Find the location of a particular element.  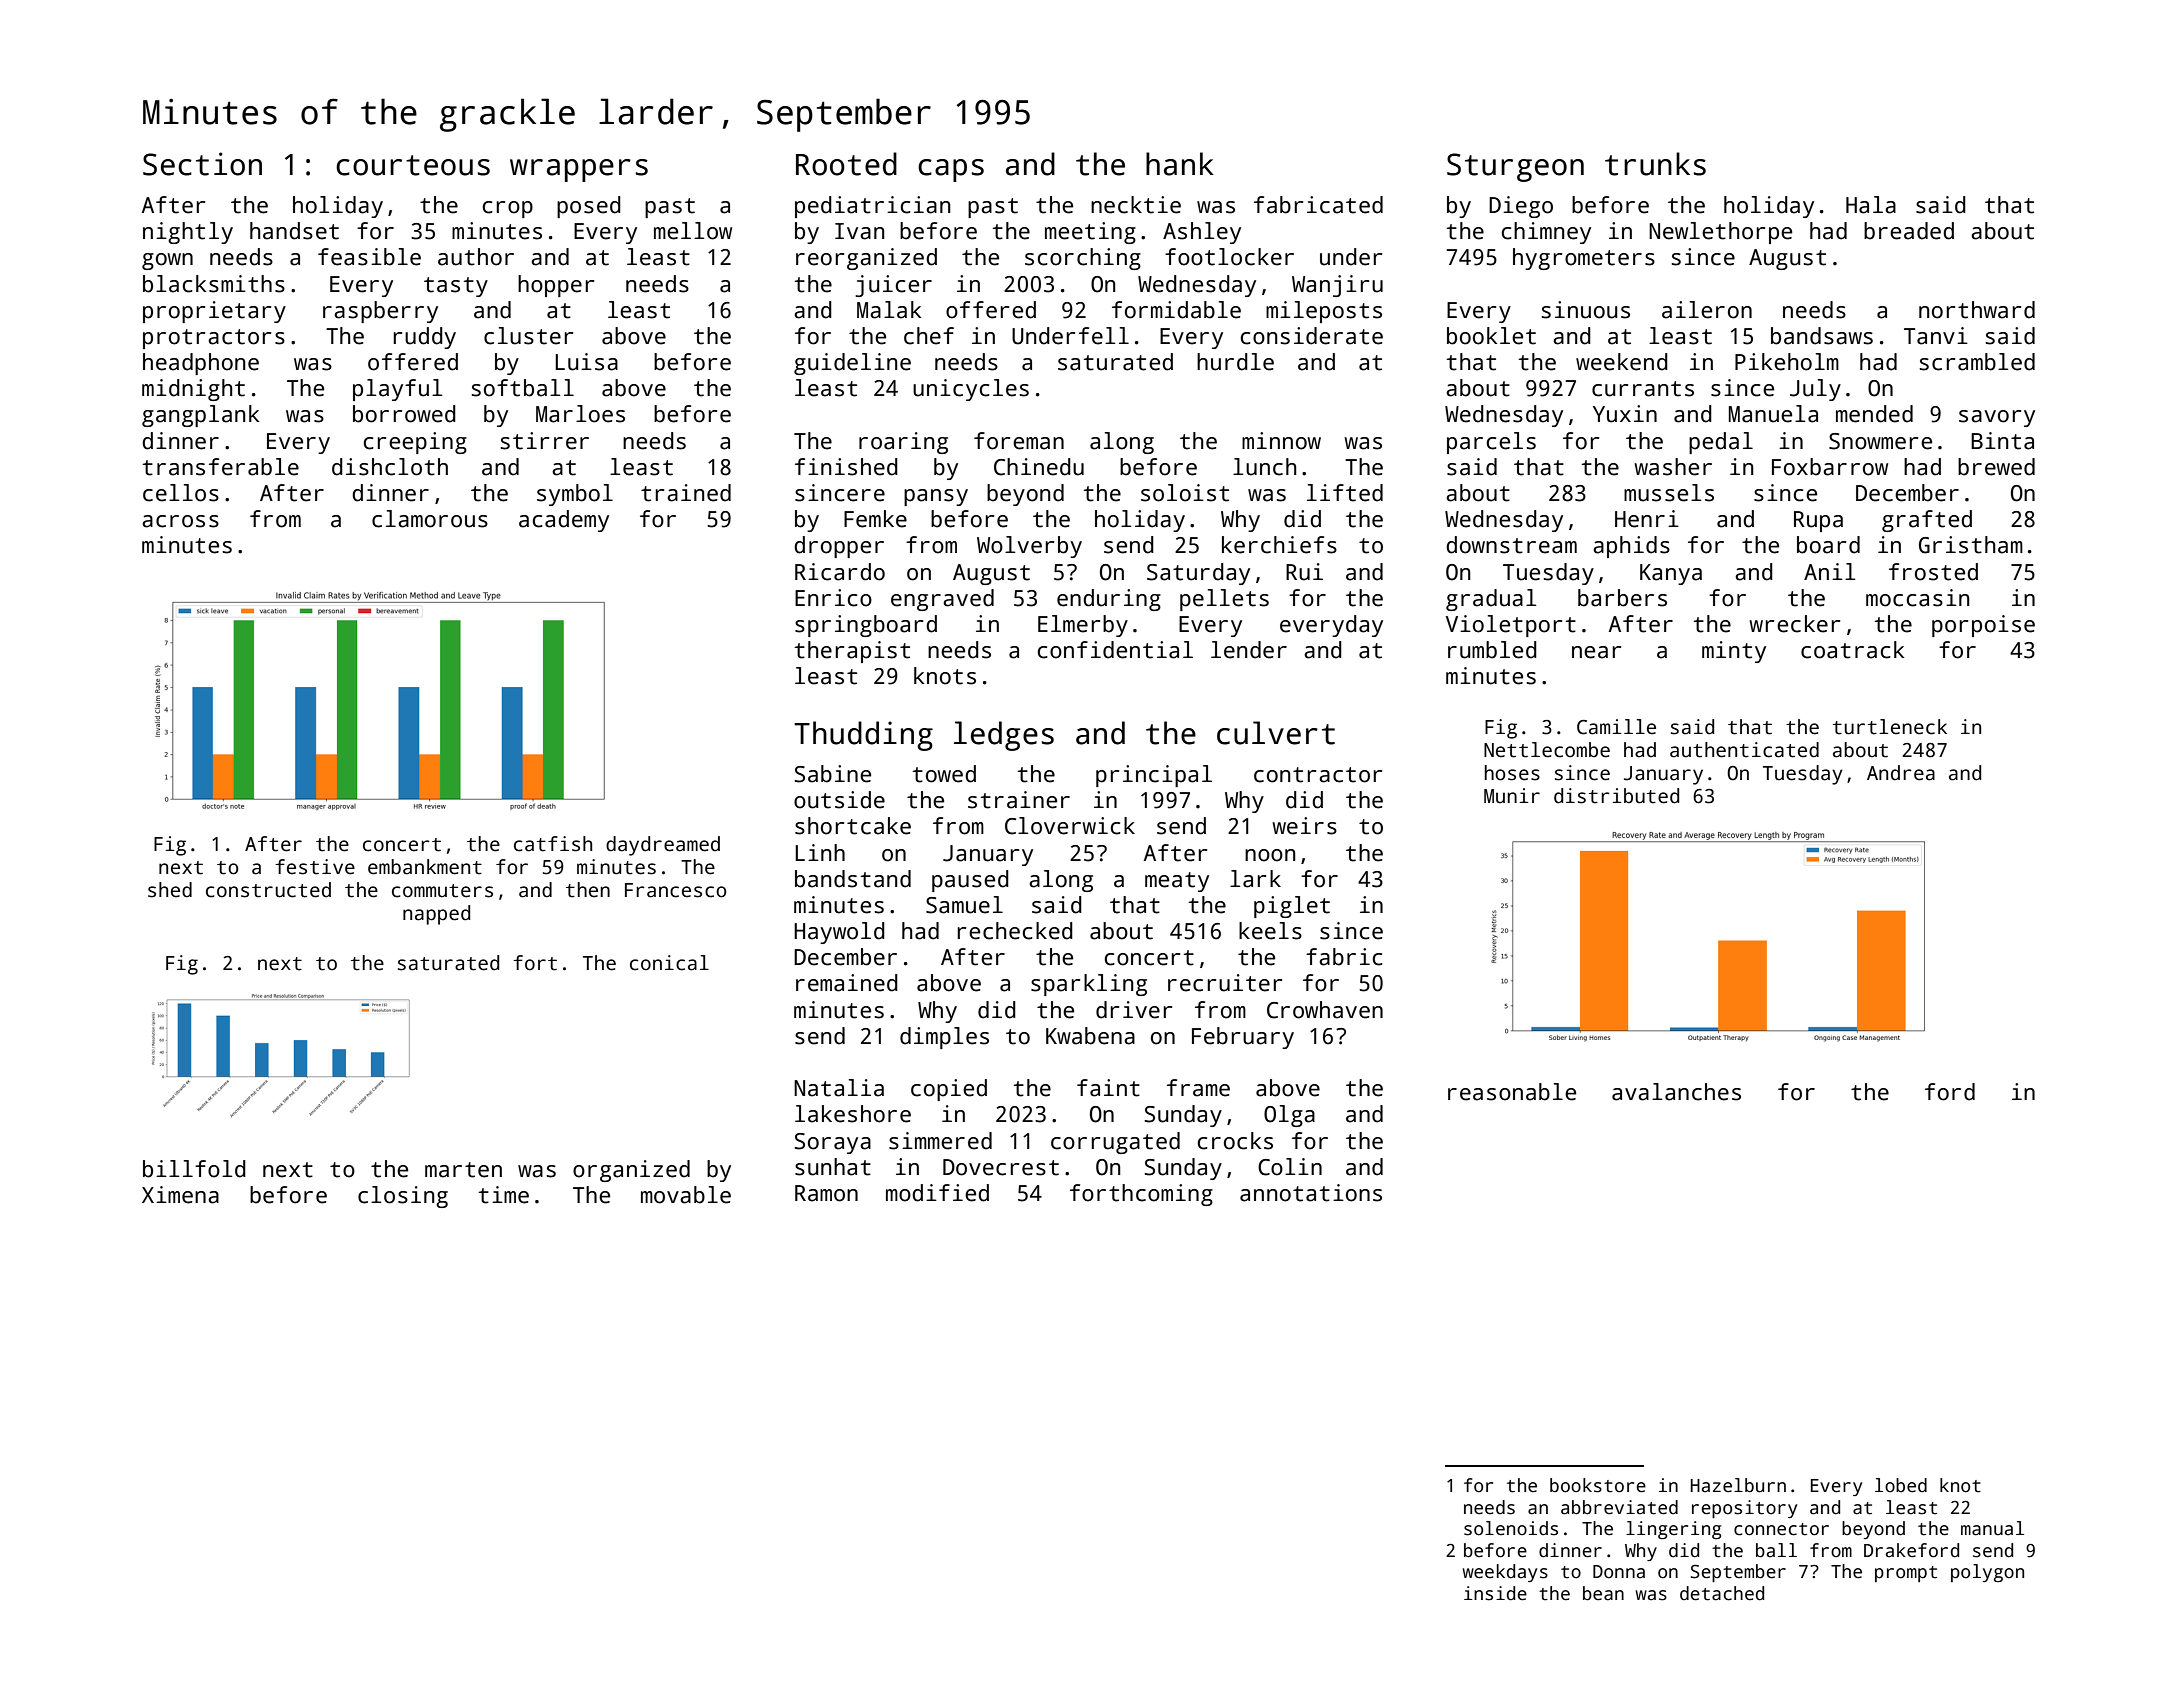

aphids is located at coordinates (1631, 547).
